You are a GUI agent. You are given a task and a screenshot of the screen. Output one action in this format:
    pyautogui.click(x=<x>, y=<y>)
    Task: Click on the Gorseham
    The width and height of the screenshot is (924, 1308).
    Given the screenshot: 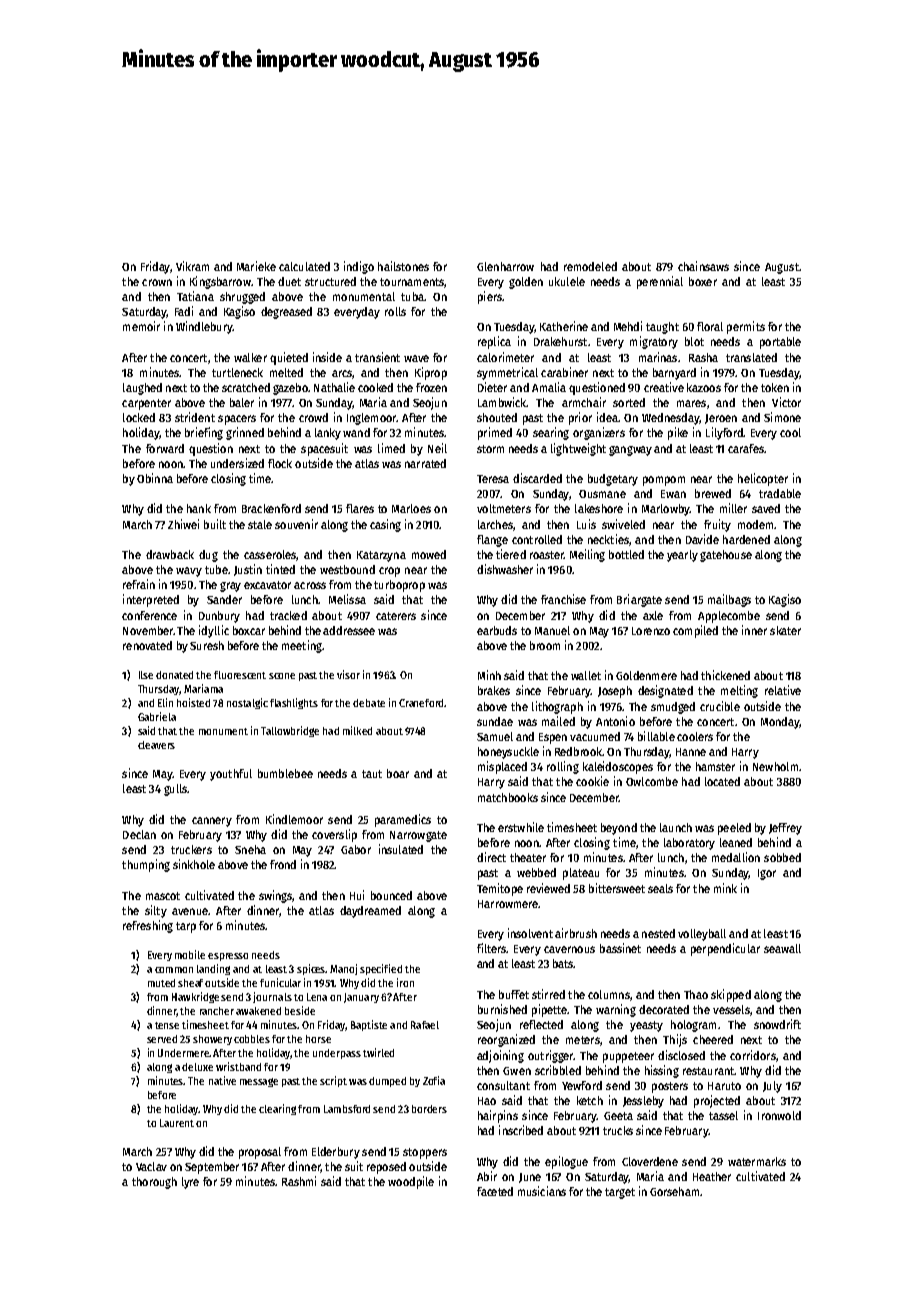 What is the action you would take?
    pyautogui.click(x=674, y=1191)
